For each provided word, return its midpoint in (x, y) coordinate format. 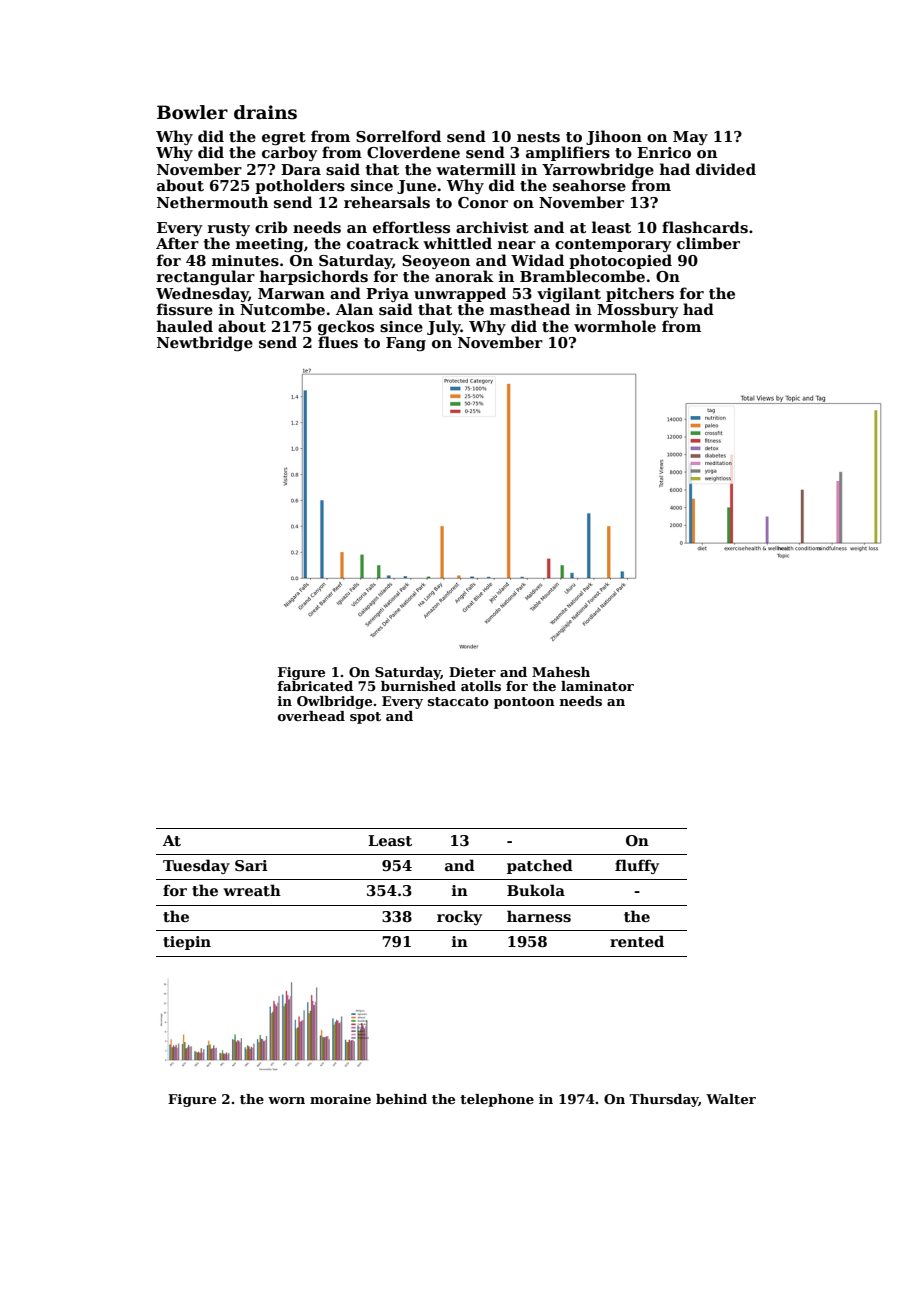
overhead (311, 716)
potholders (300, 186)
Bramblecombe (582, 276)
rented (637, 941)
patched (540, 866)
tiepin (187, 943)
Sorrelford (398, 136)
